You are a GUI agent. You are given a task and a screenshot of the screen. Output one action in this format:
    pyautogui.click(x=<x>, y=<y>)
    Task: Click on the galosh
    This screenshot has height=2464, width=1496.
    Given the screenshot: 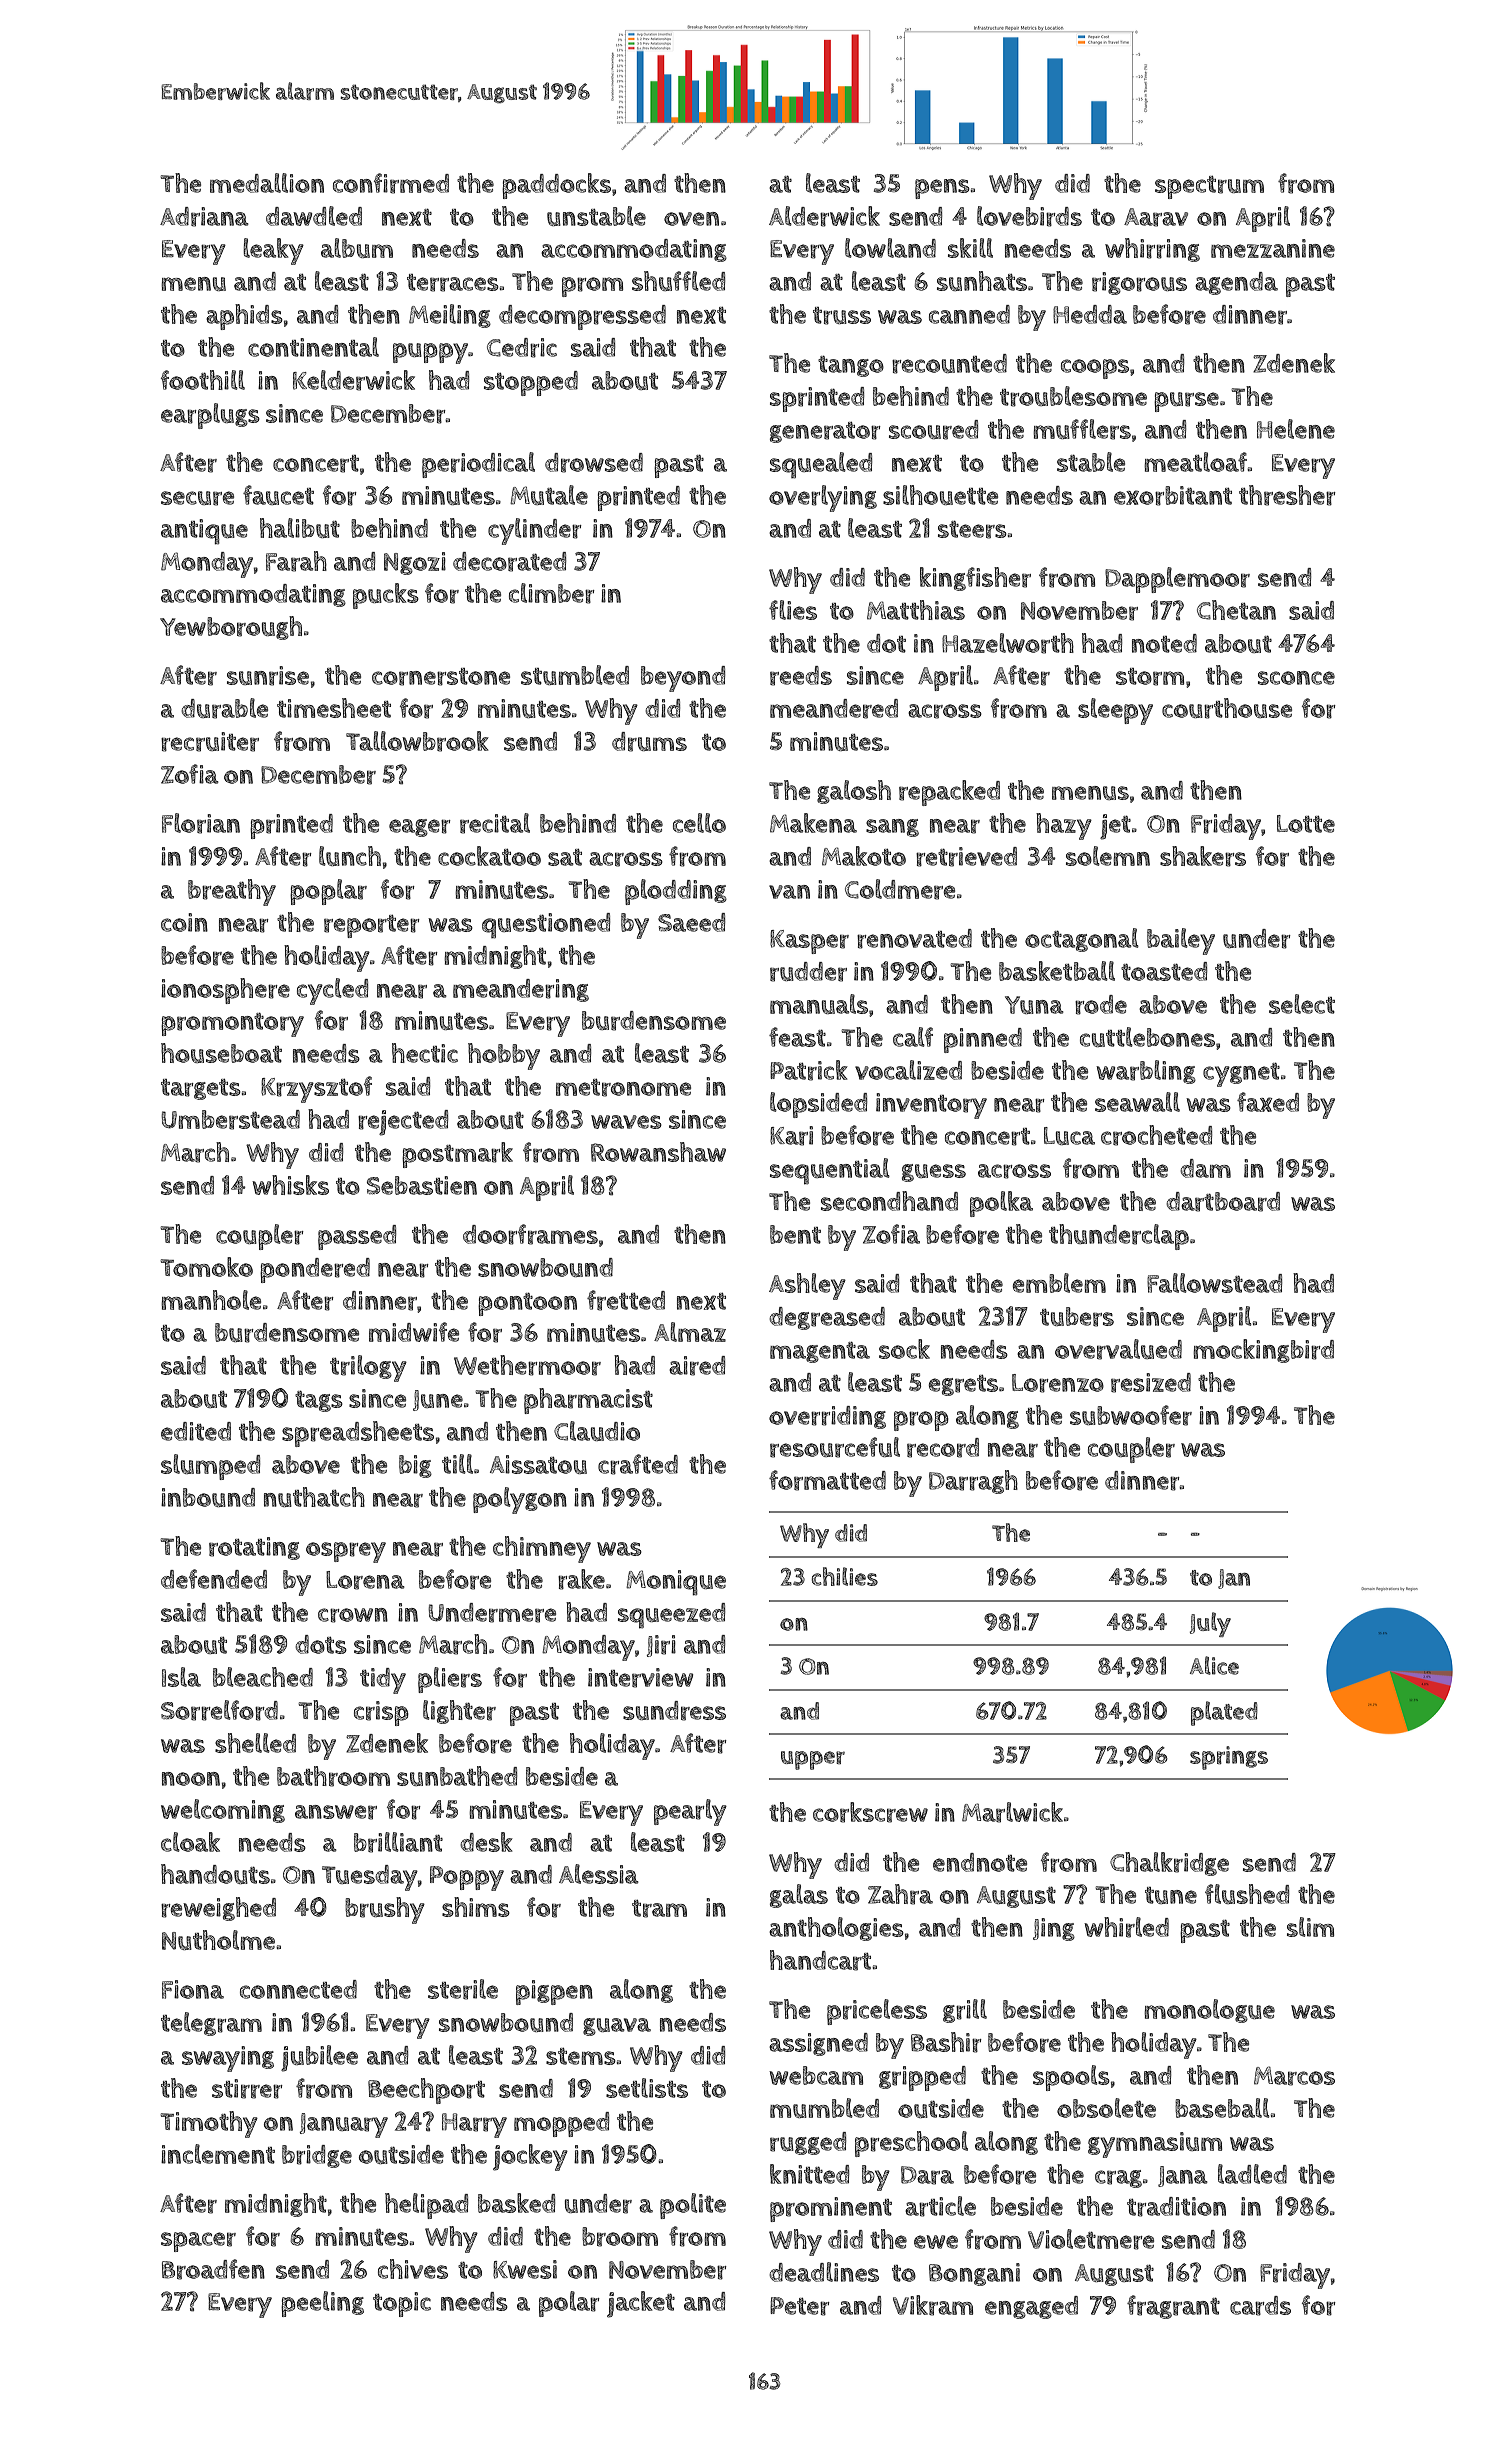 What is the action you would take?
    pyautogui.click(x=854, y=792)
